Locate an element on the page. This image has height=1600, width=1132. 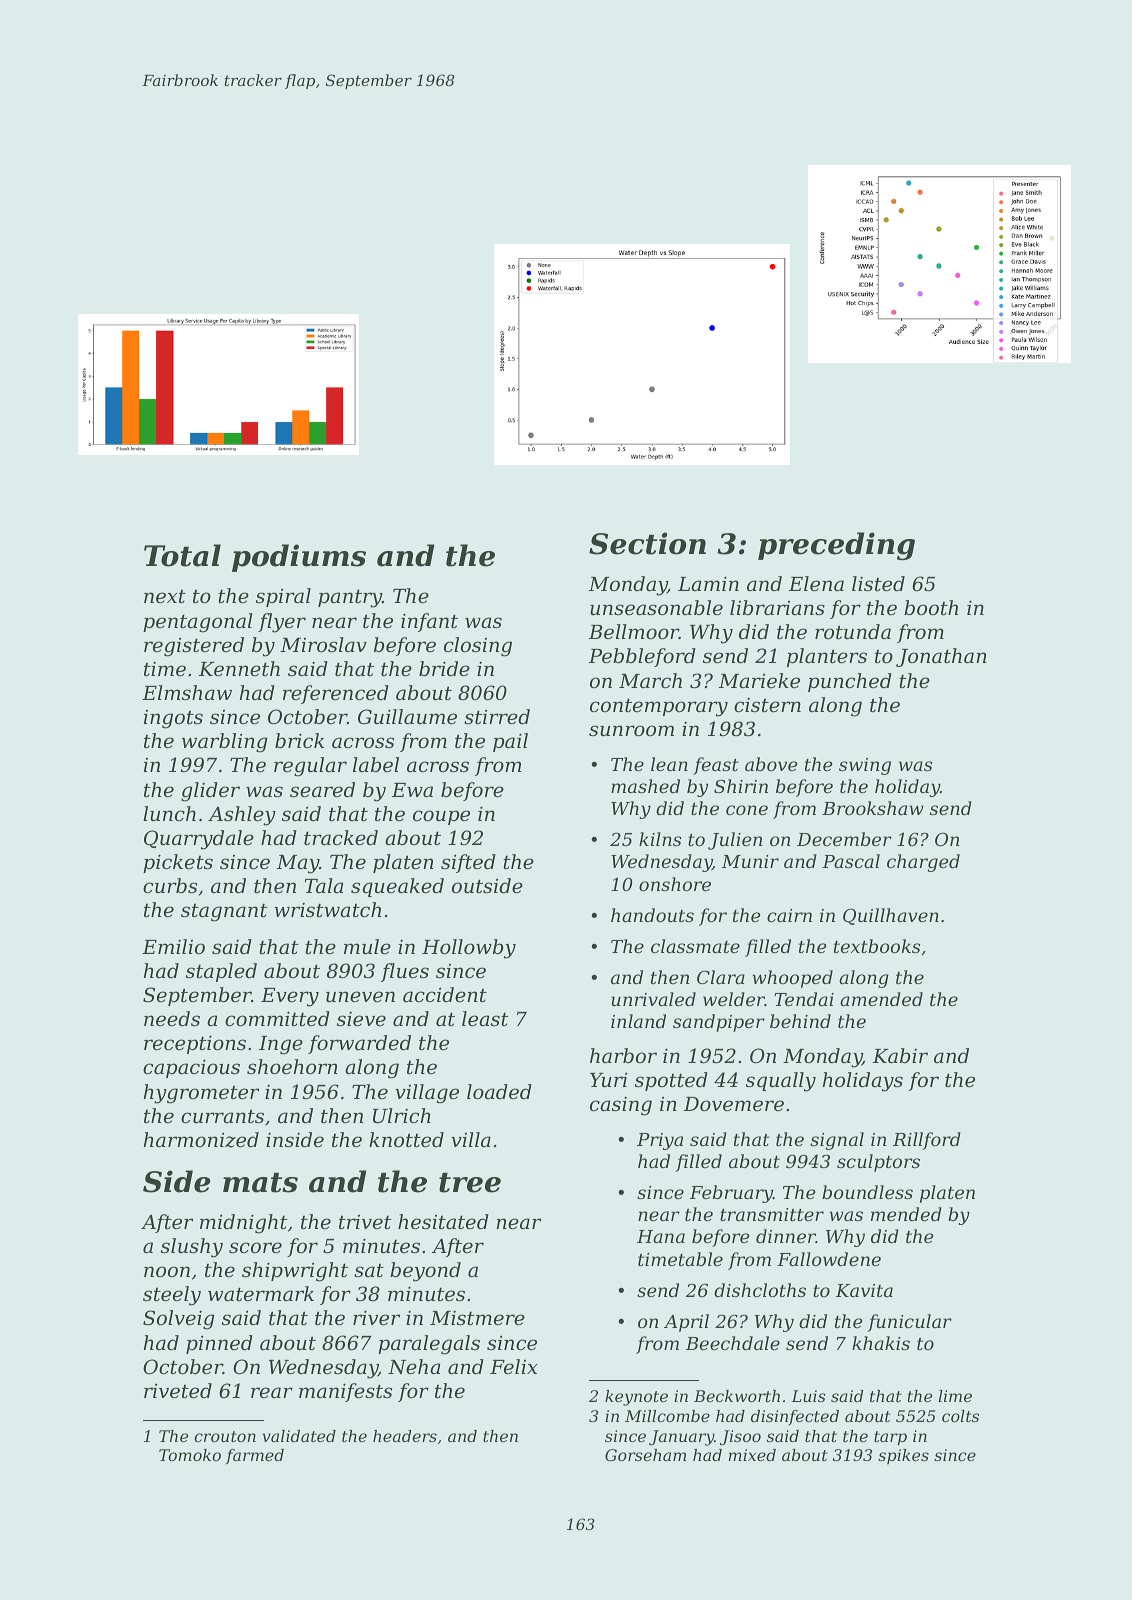
needs is located at coordinates (172, 1018).
